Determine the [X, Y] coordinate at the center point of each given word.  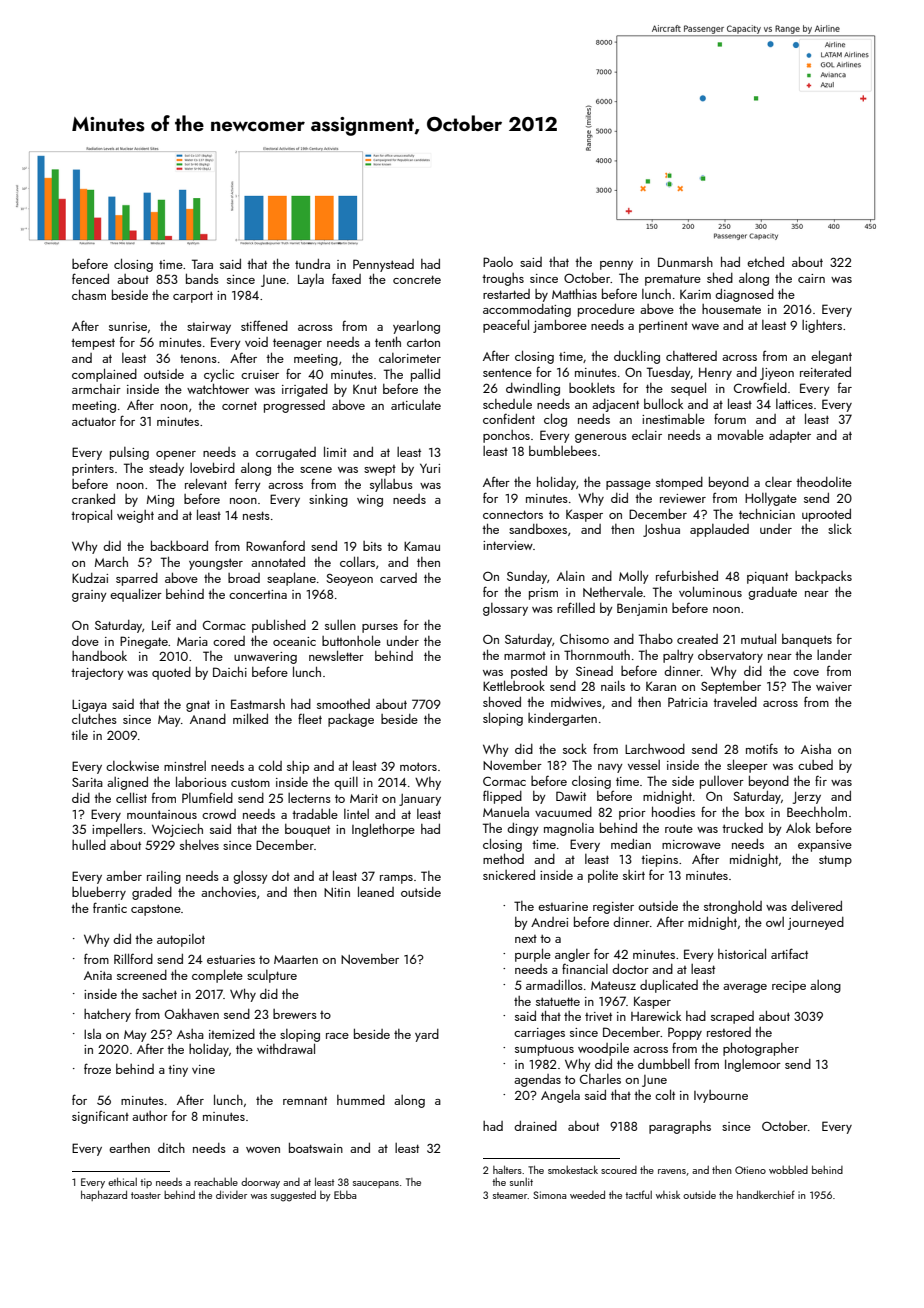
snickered [509, 875]
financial [585, 968]
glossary [505, 609]
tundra [312, 264]
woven [263, 1150]
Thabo [656, 639]
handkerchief [766, 1194]
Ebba [345, 1194]
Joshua [661, 530]
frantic [110, 907]
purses [380, 628]
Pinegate [144, 642]
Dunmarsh [685, 262]
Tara [202, 264]
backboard [179, 545]
